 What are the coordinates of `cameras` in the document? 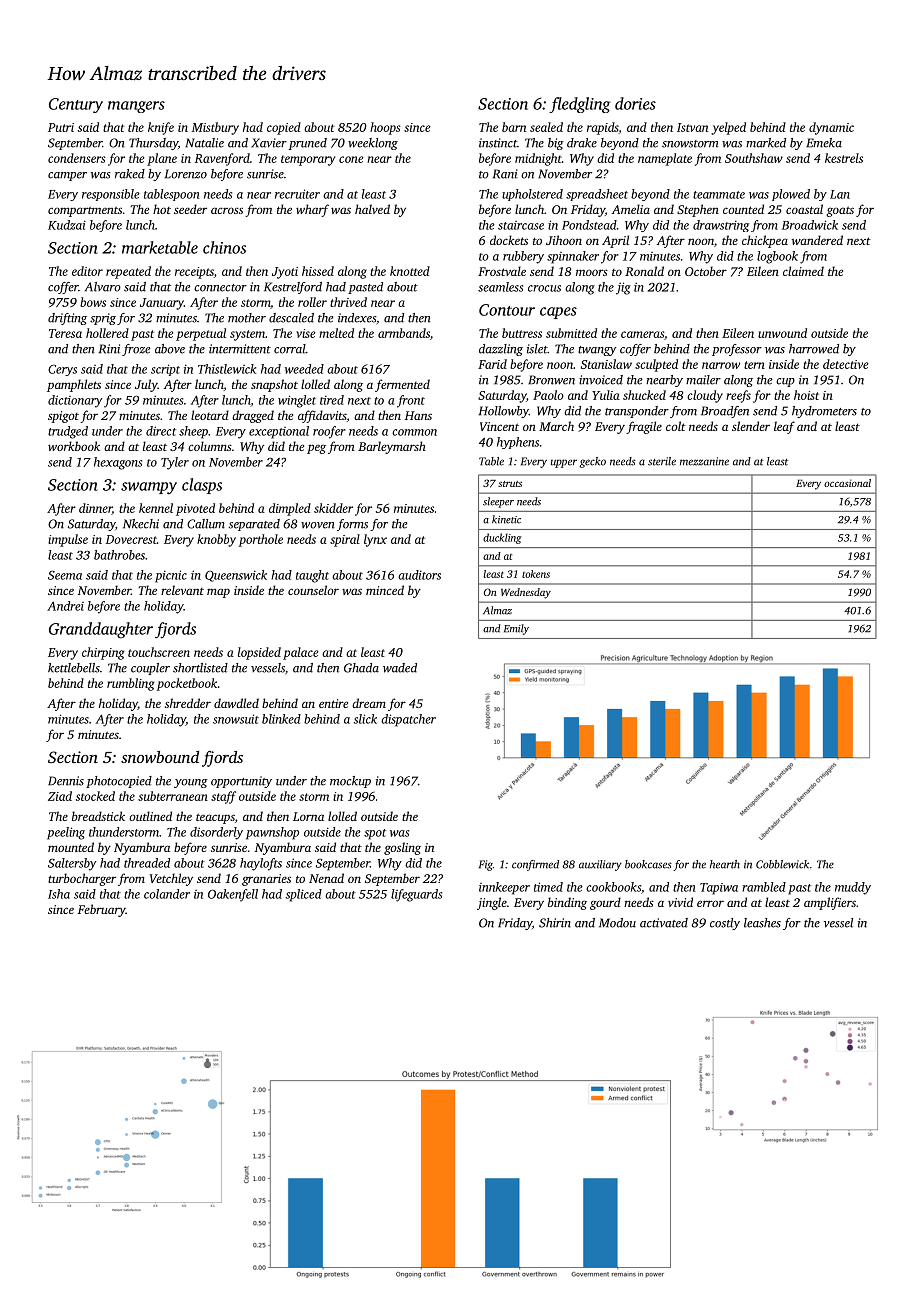 It's located at (642, 334).
